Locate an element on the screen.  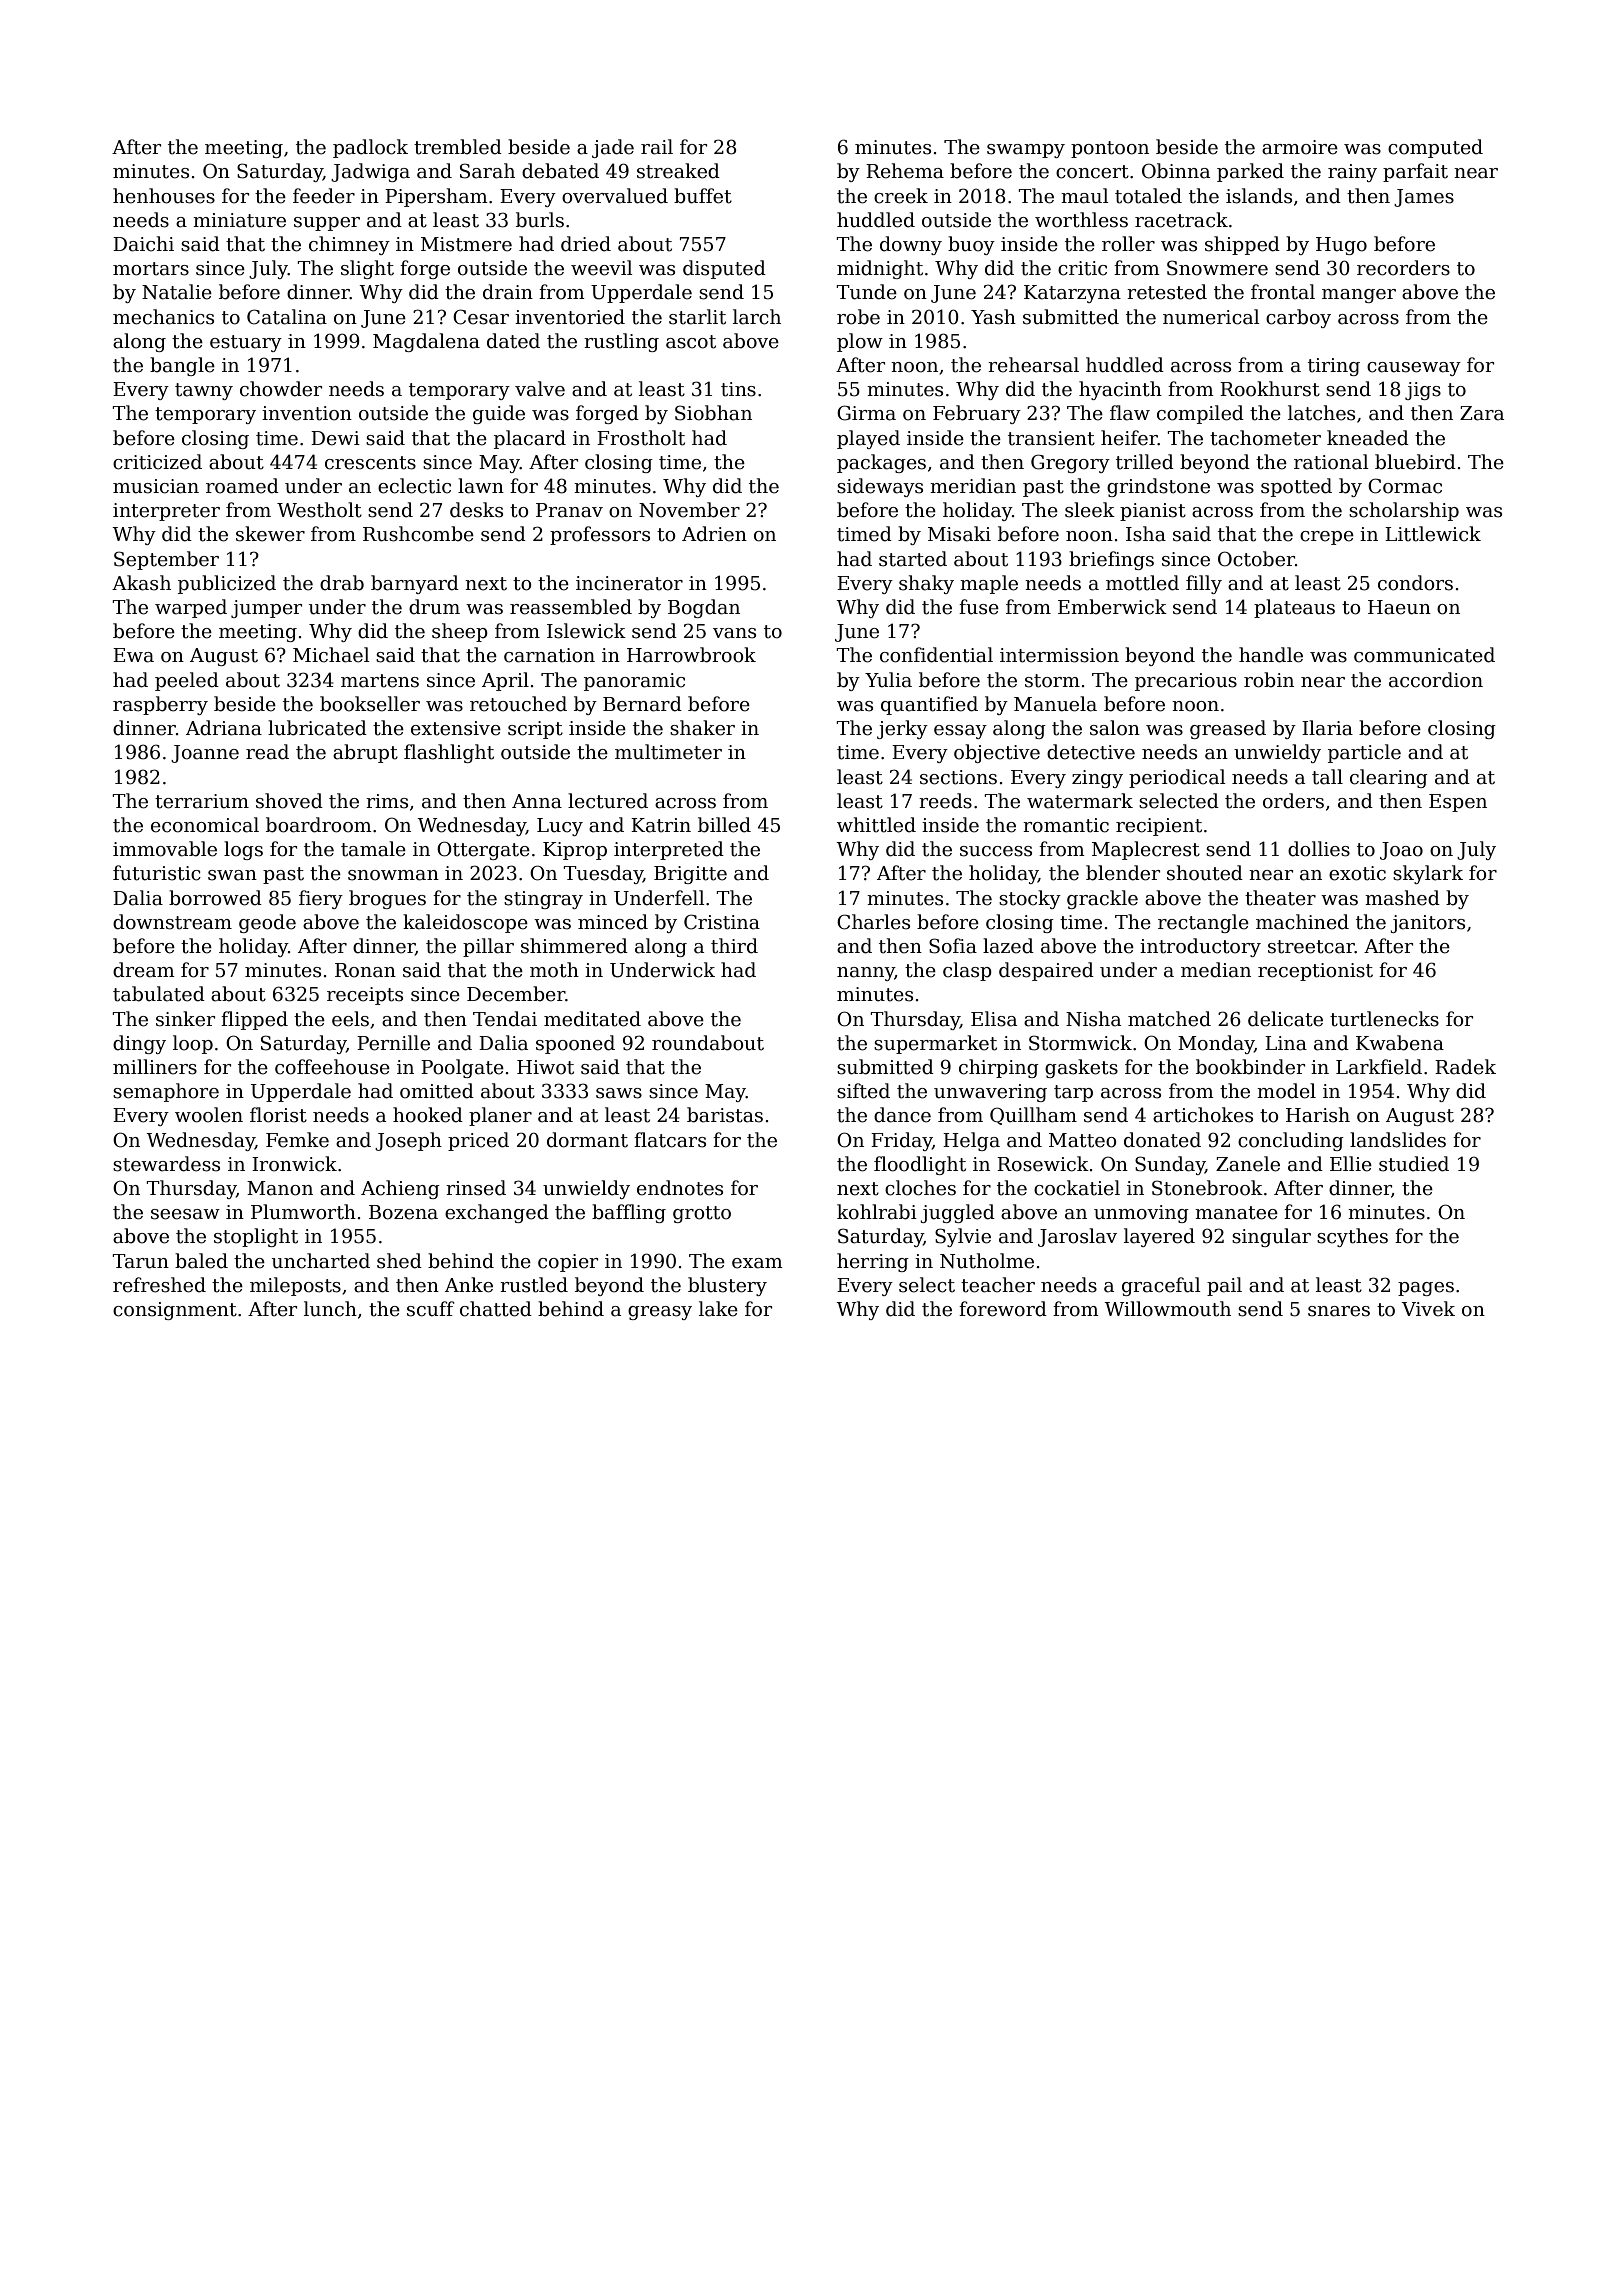
snares is located at coordinates (1339, 1311).
